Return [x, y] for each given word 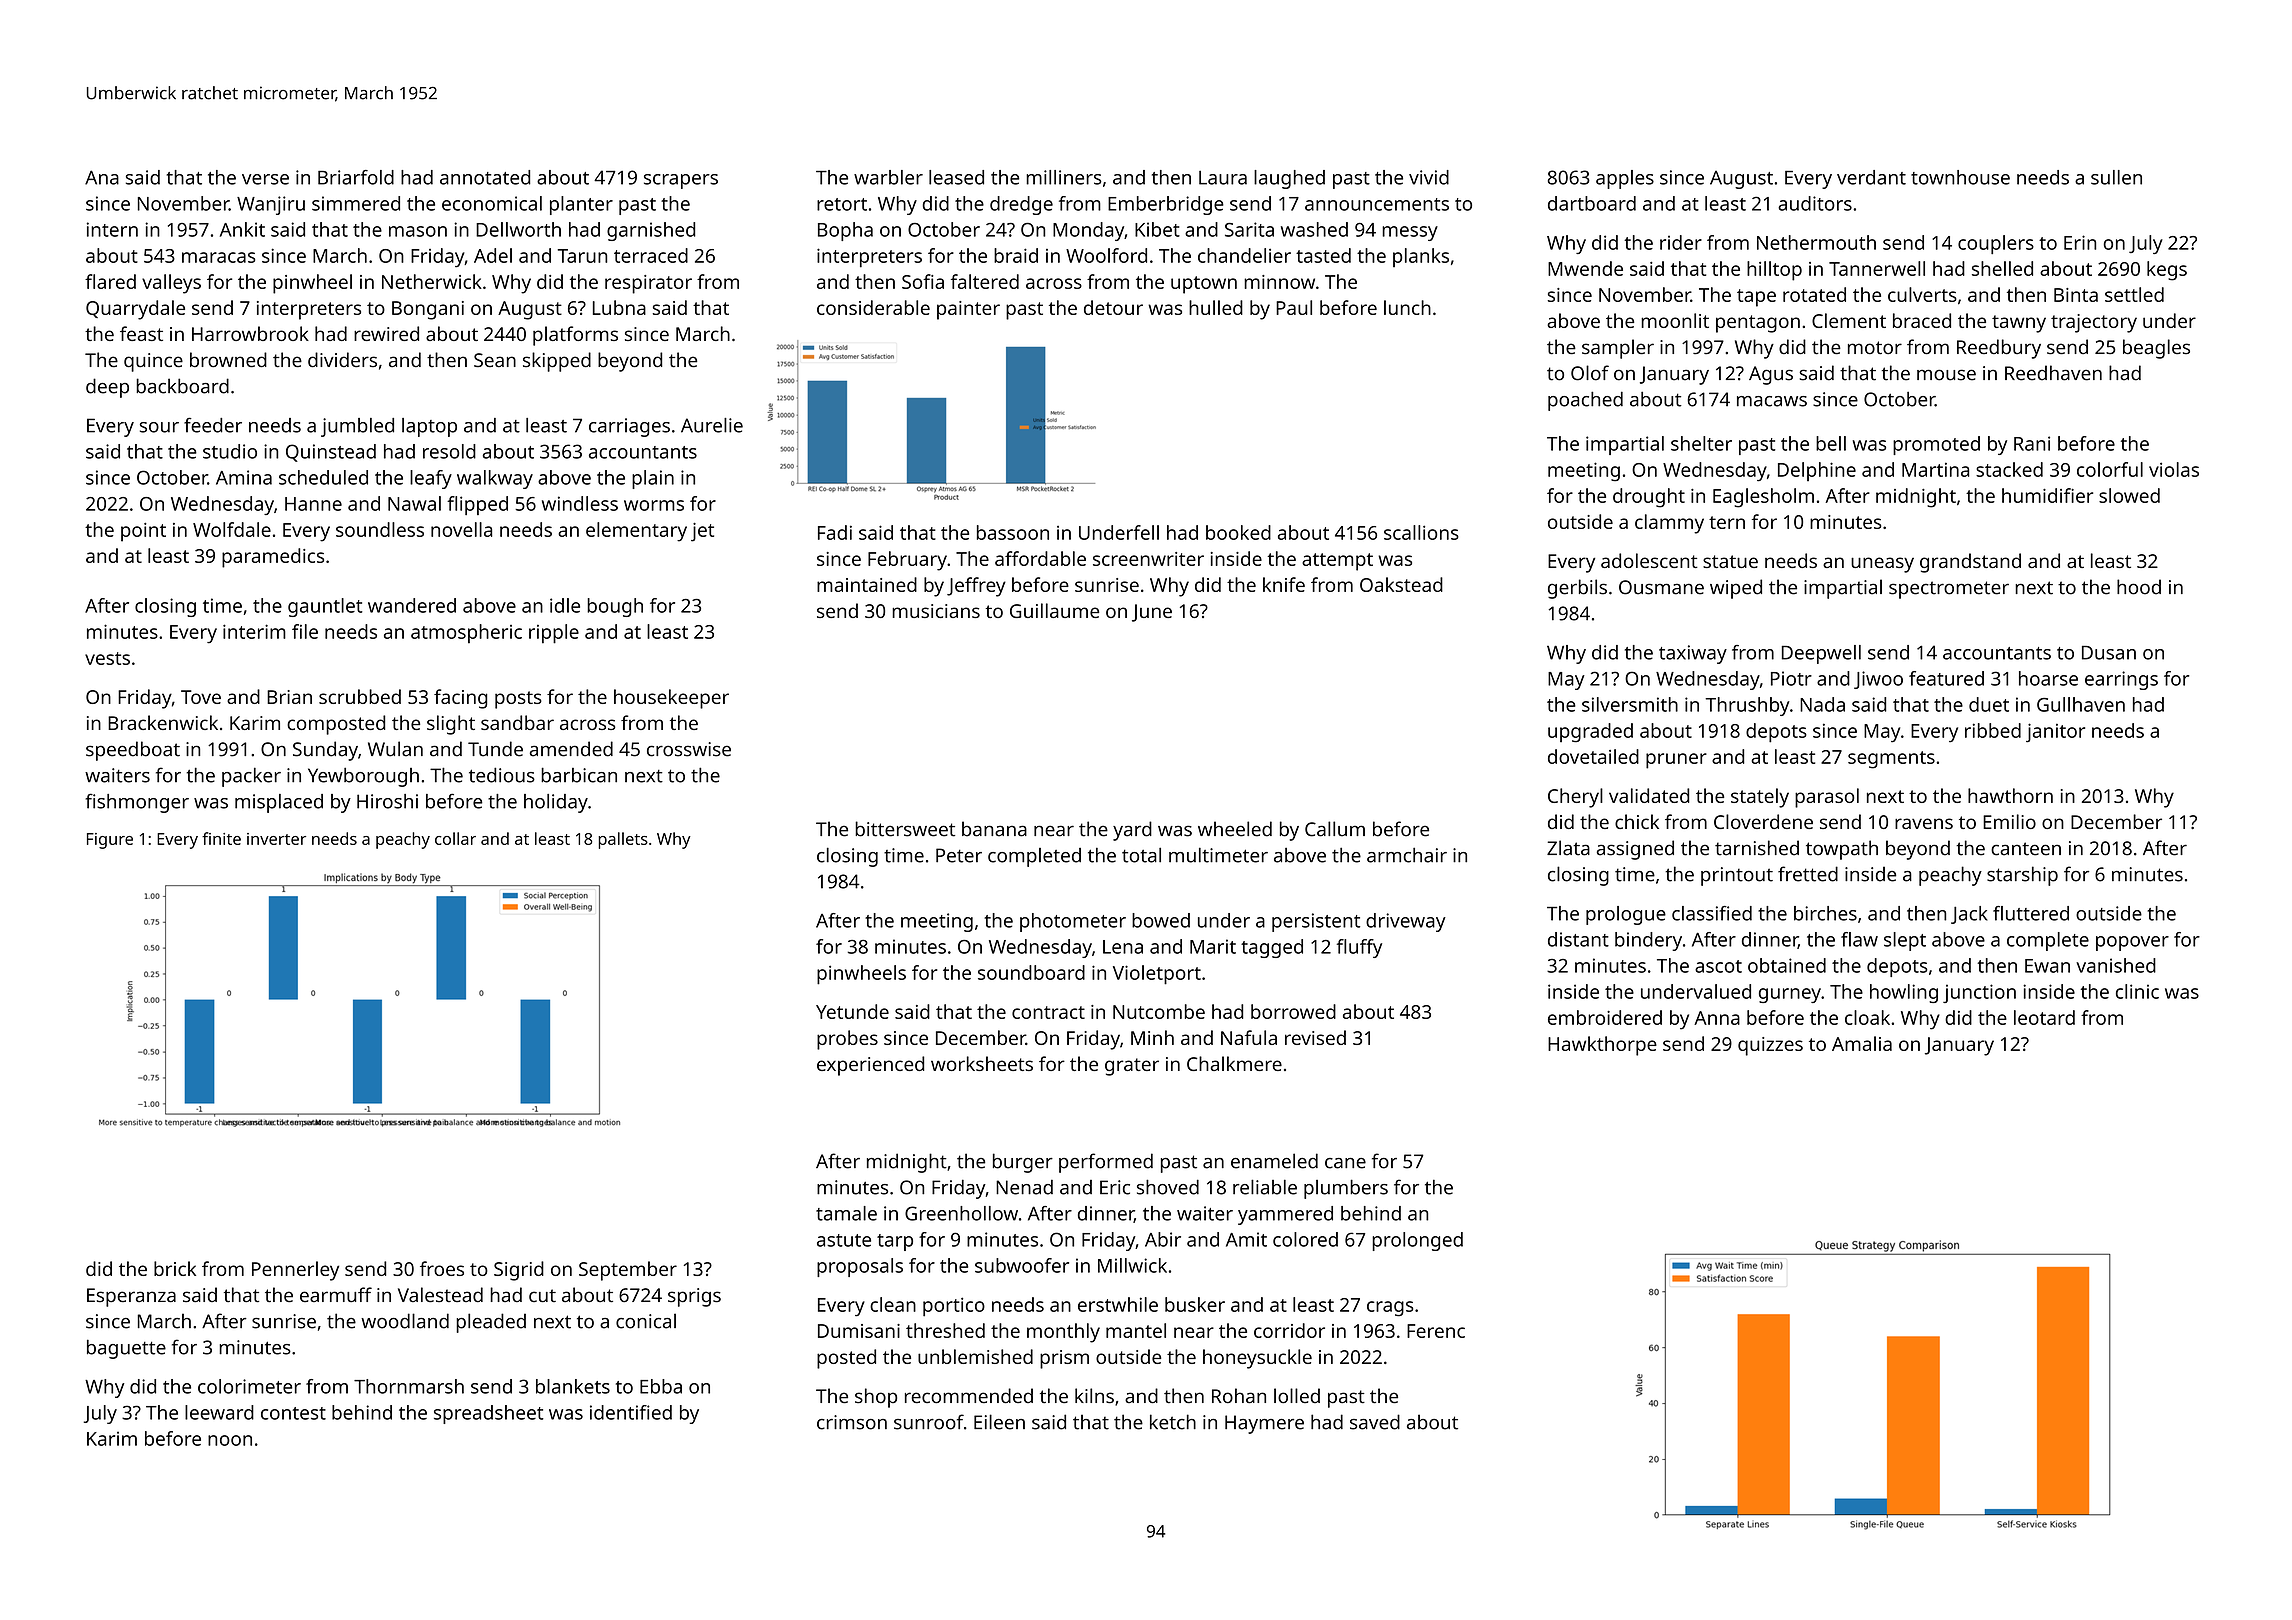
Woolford [1106, 255]
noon [230, 1440]
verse [265, 179]
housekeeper [671, 699]
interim [254, 631]
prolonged [1417, 1241]
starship [2022, 876]
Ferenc [1436, 1331]
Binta [2076, 295]
